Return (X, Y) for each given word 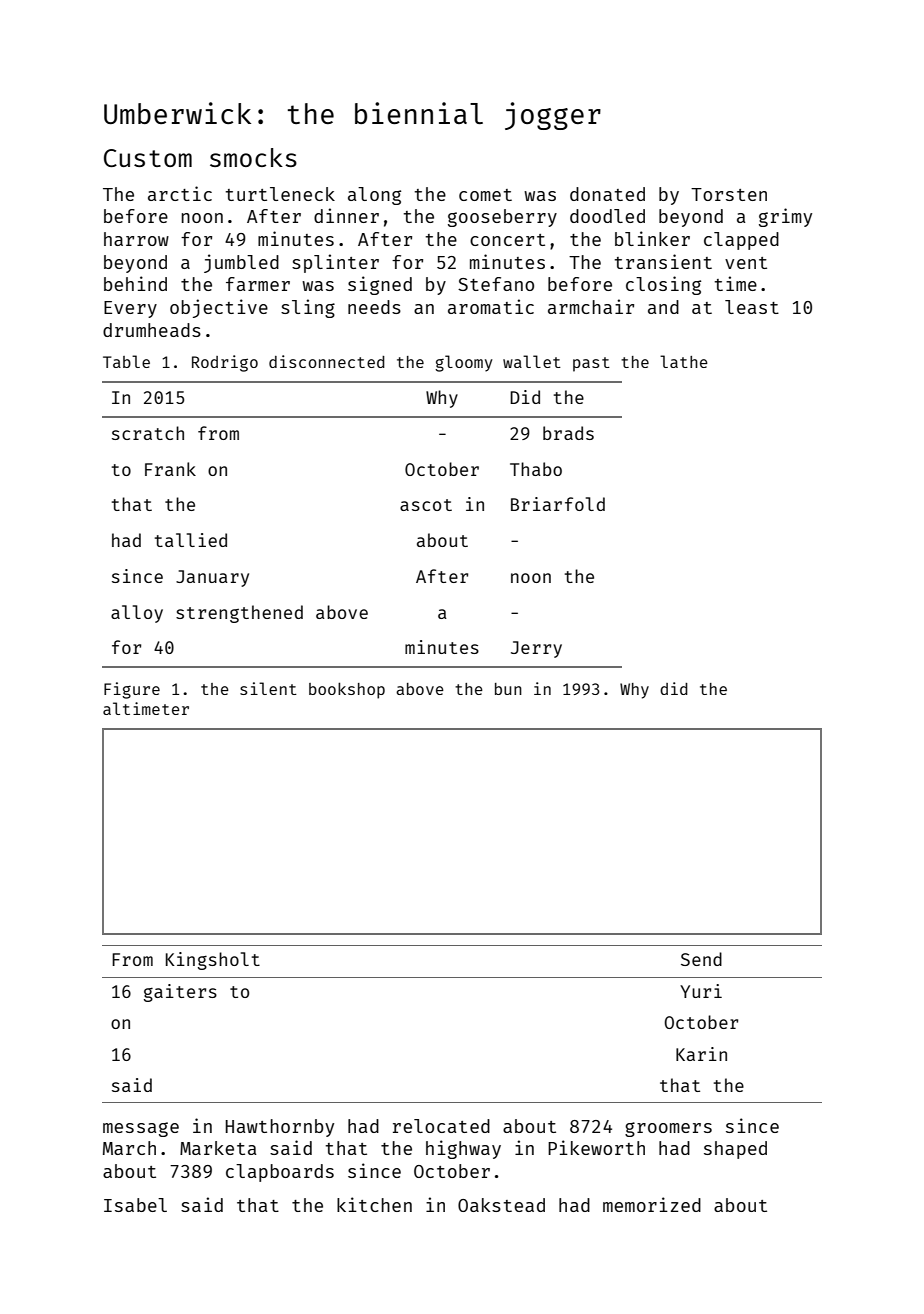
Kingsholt (213, 961)
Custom (148, 158)
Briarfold (558, 504)
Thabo (536, 469)
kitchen (374, 1204)
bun (508, 689)
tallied (191, 540)
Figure (132, 690)
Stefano (496, 284)
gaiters (180, 993)
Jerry (536, 649)
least (752, 307)
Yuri (701, 991)
